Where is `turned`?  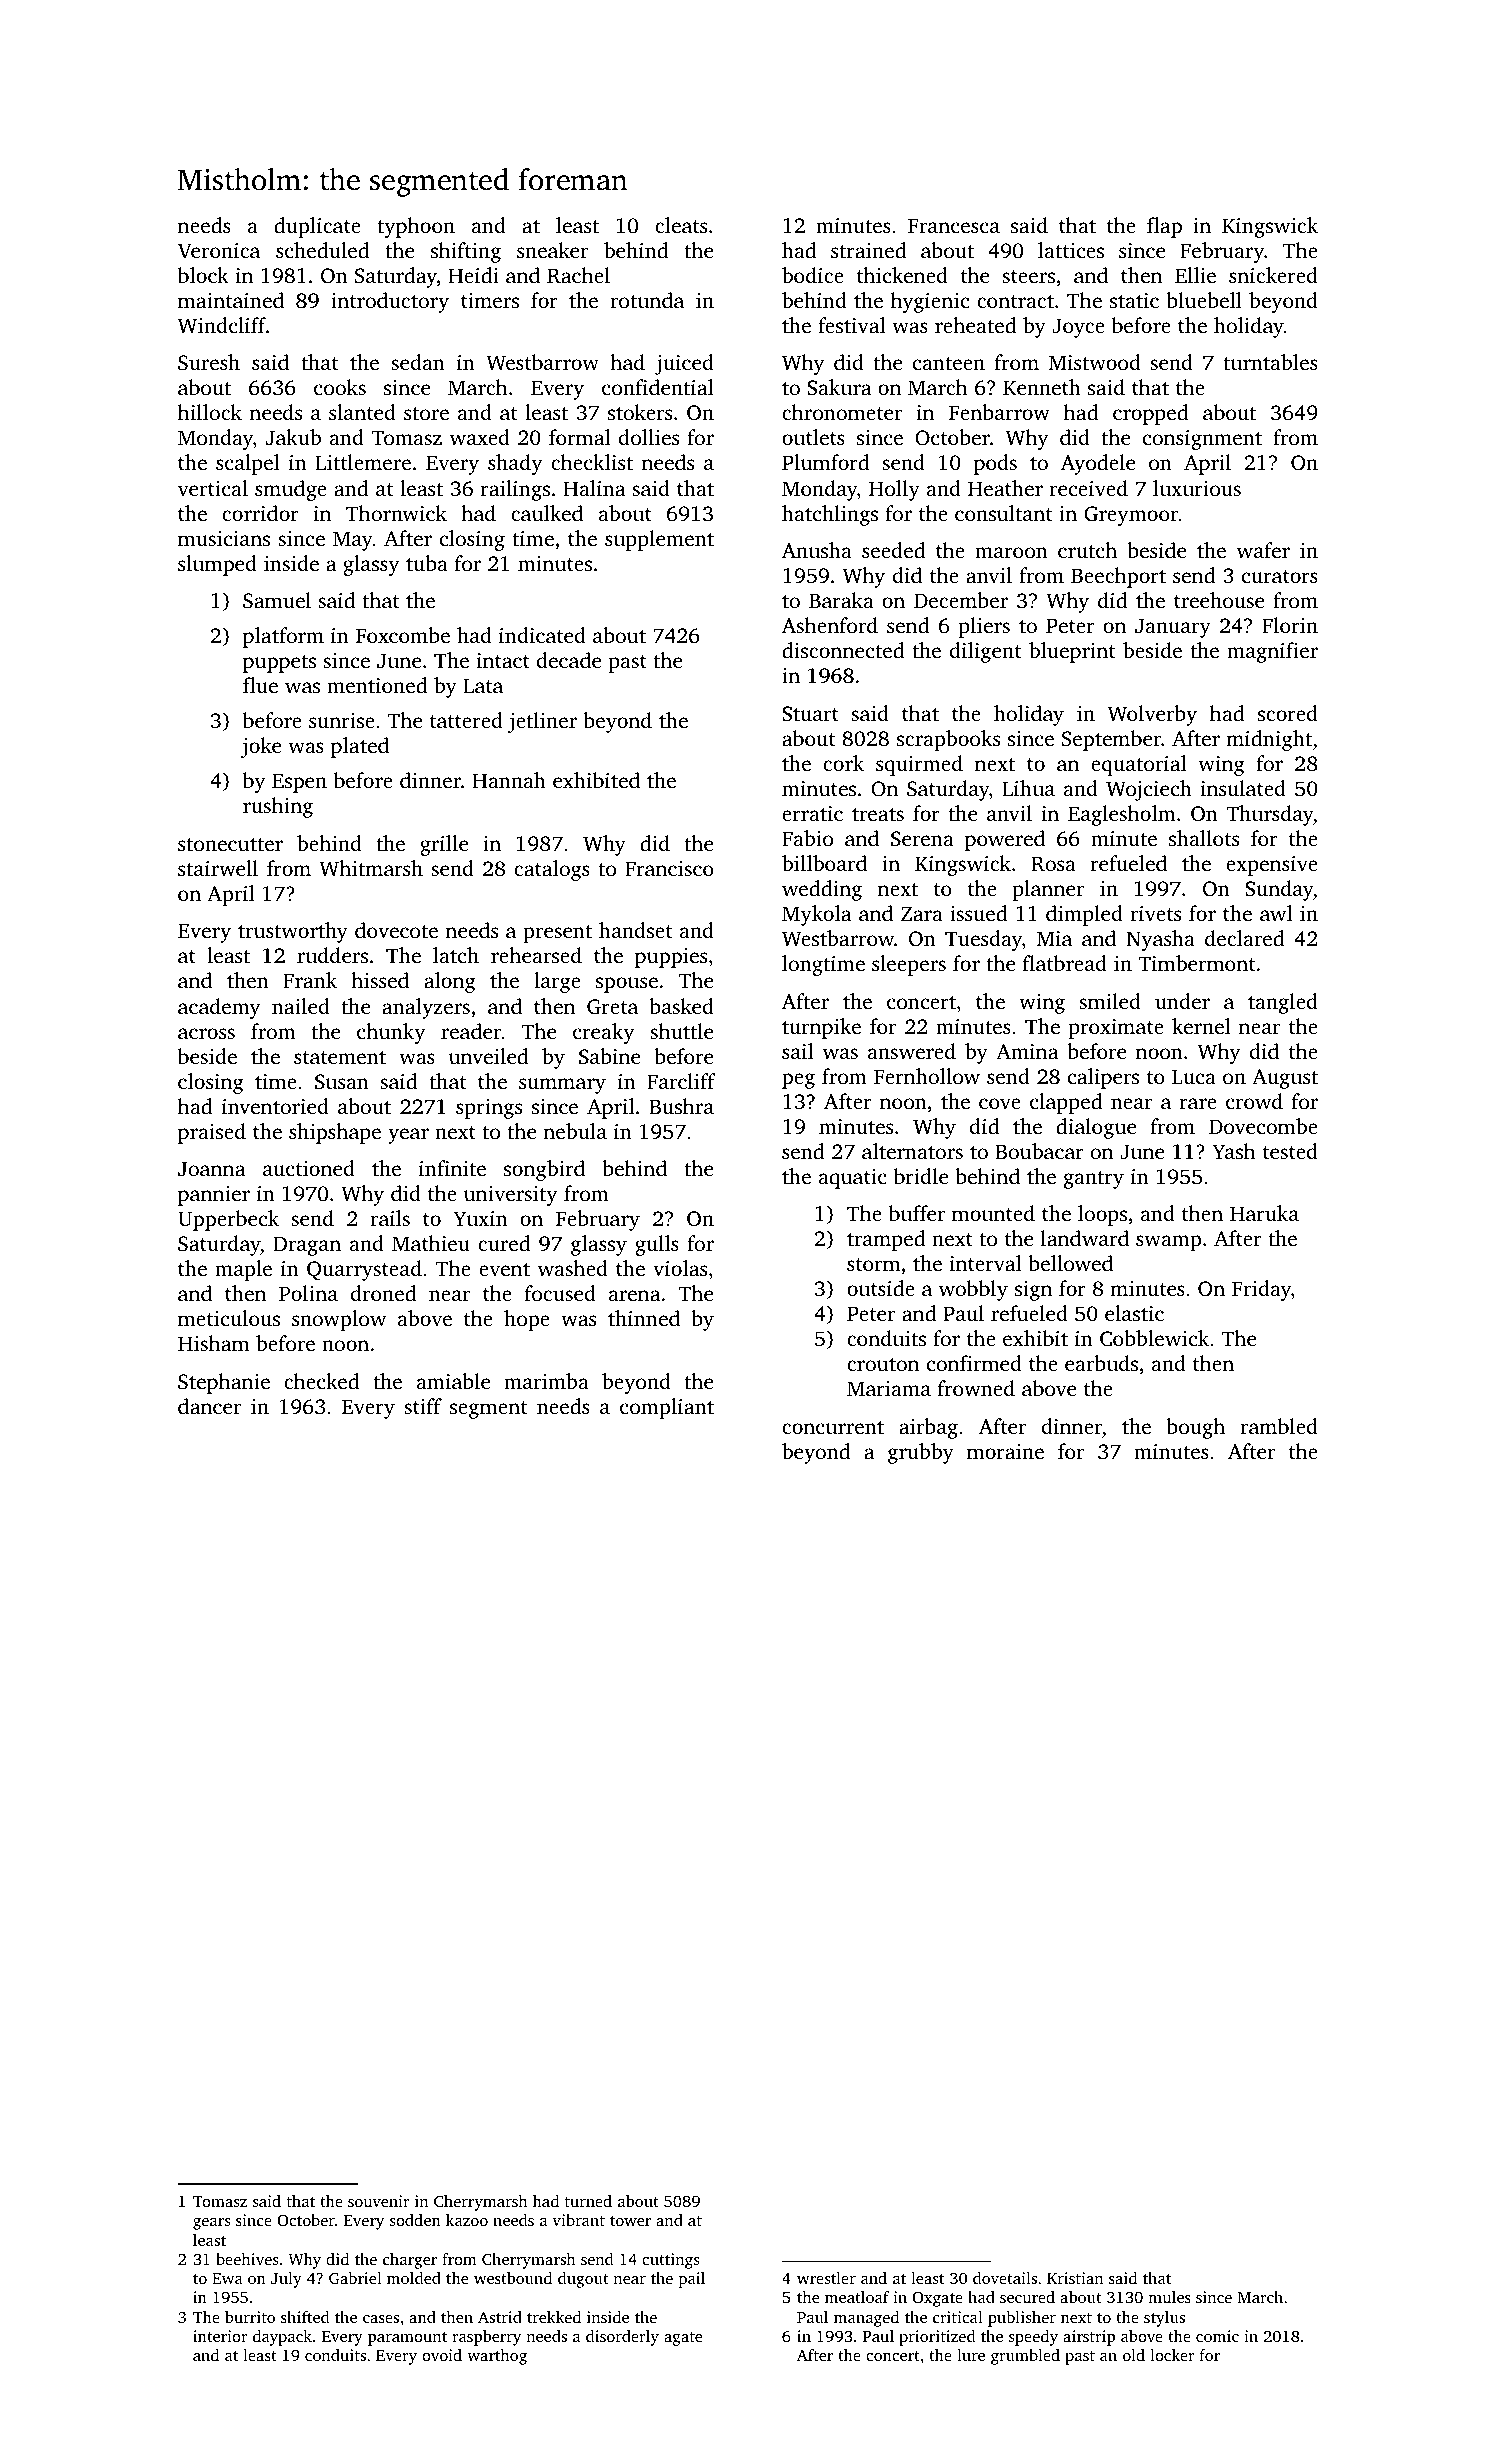 turned is located at coordinates (588, 2201).
